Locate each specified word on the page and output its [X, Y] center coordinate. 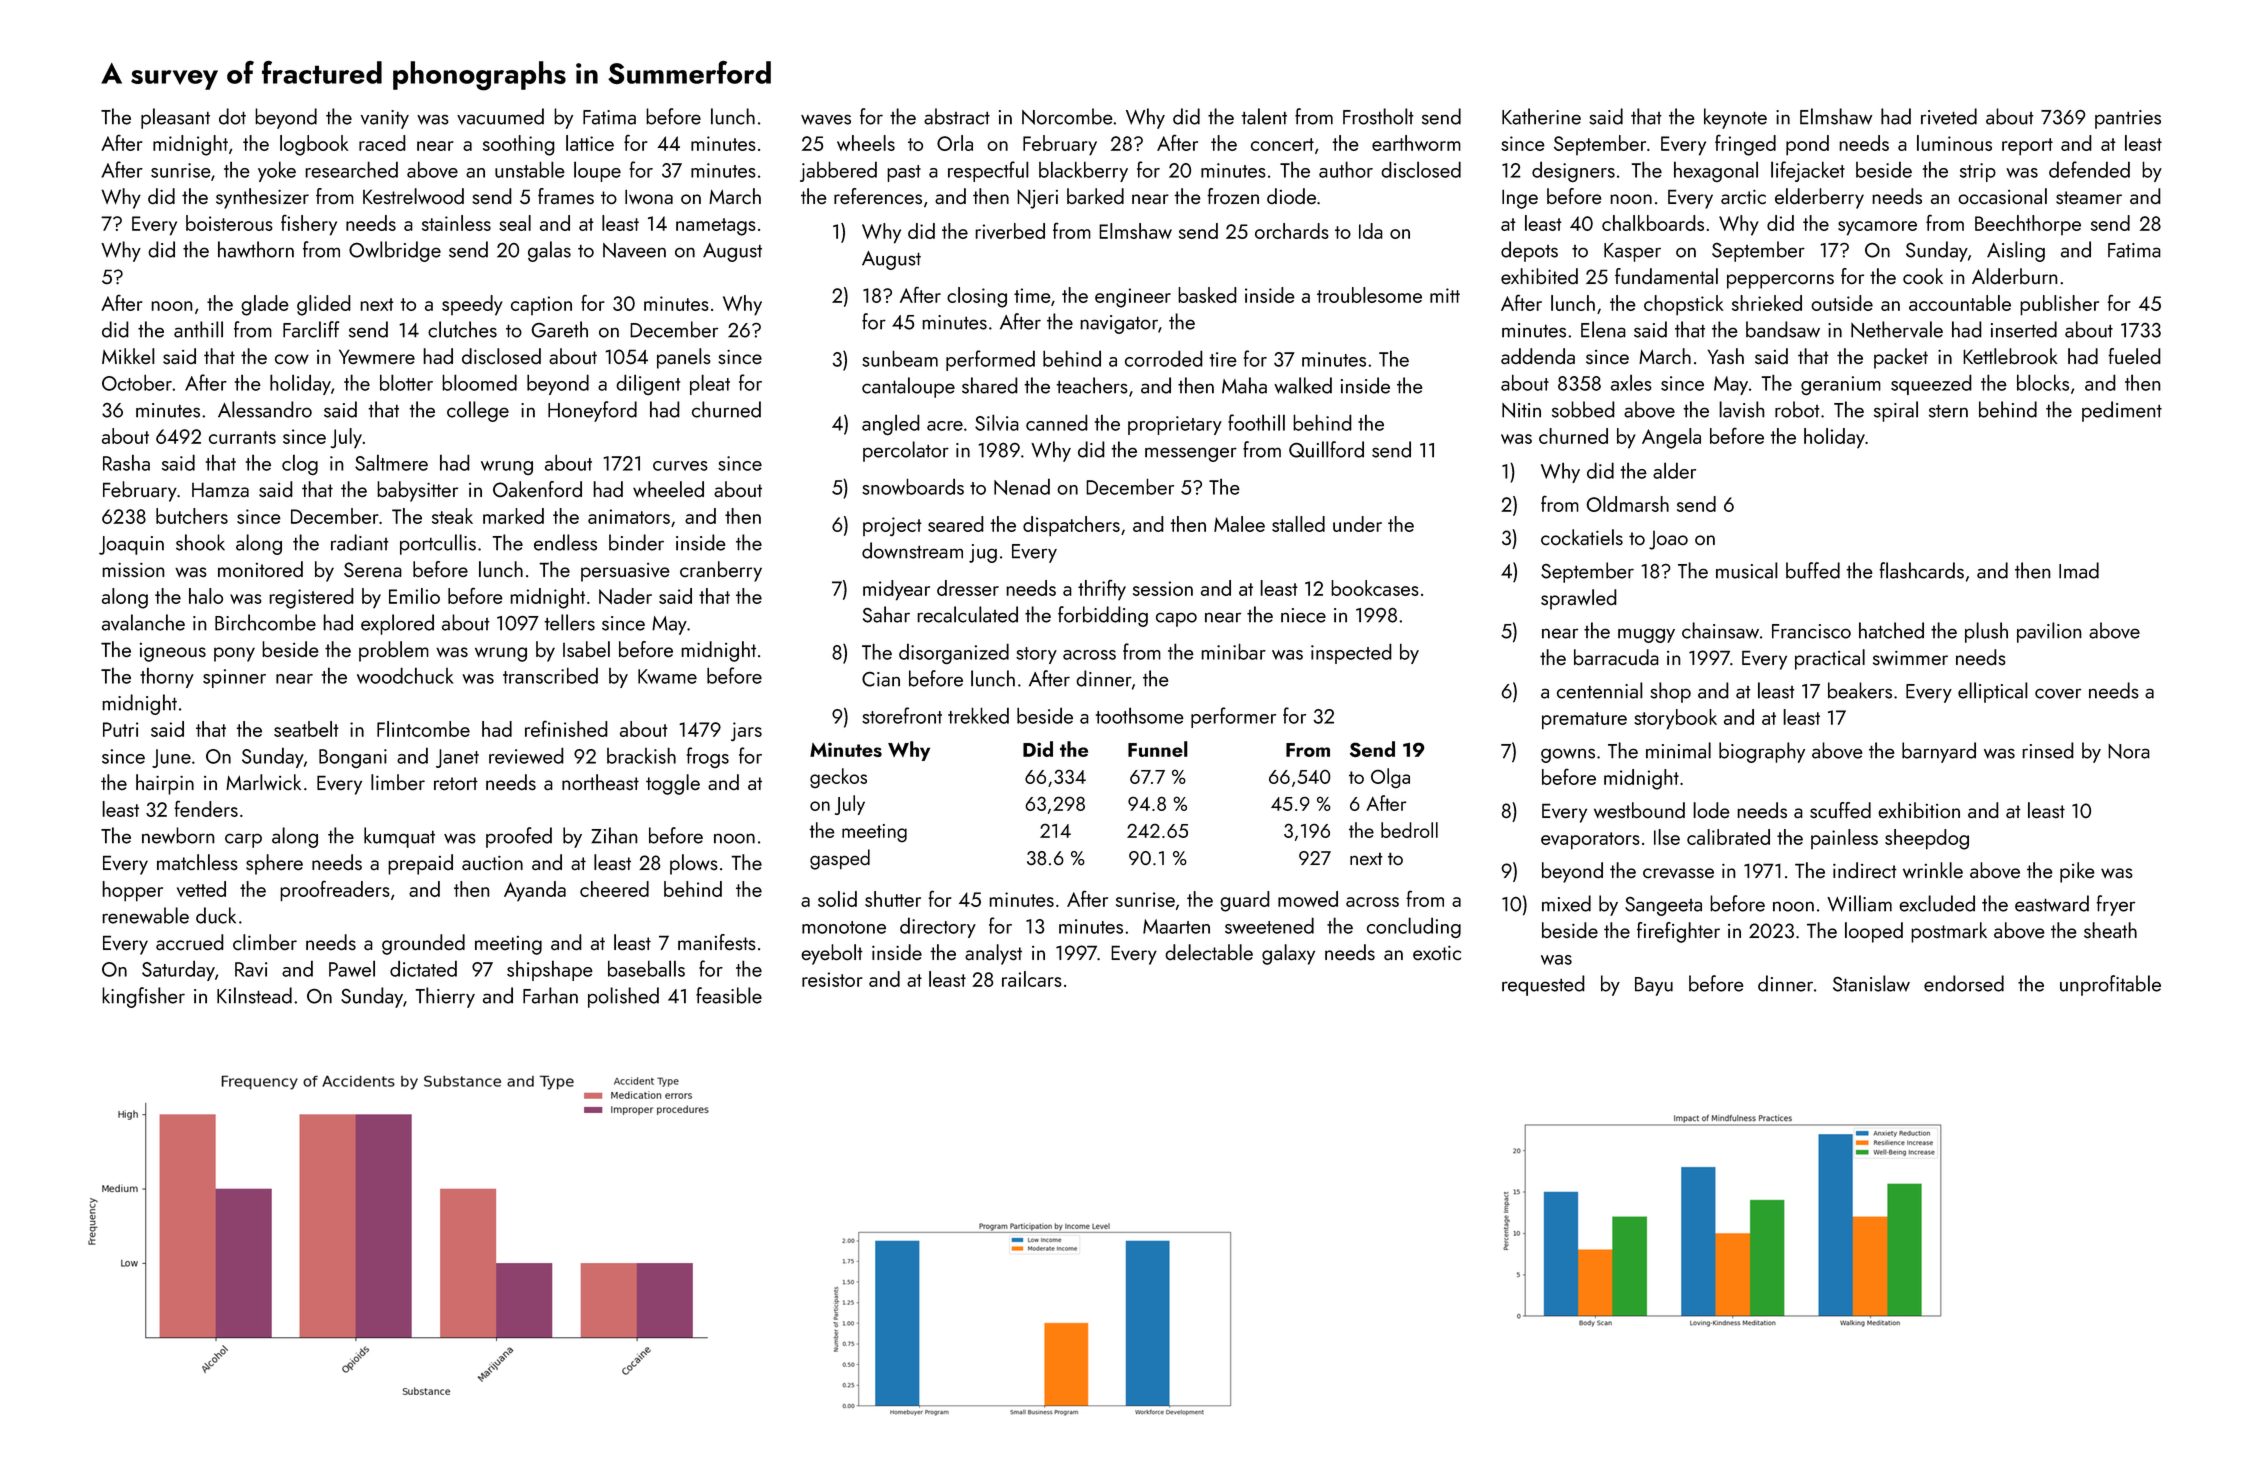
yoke [277, 171]
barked [1095, 196]
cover [2058, 693]
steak [452, 516]
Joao [1668, 540]
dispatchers [1071, 526]
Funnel [1158, 749]
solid [837, 899]
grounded [423, 944]
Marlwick [263, 782]
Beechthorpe [2028, 225]
